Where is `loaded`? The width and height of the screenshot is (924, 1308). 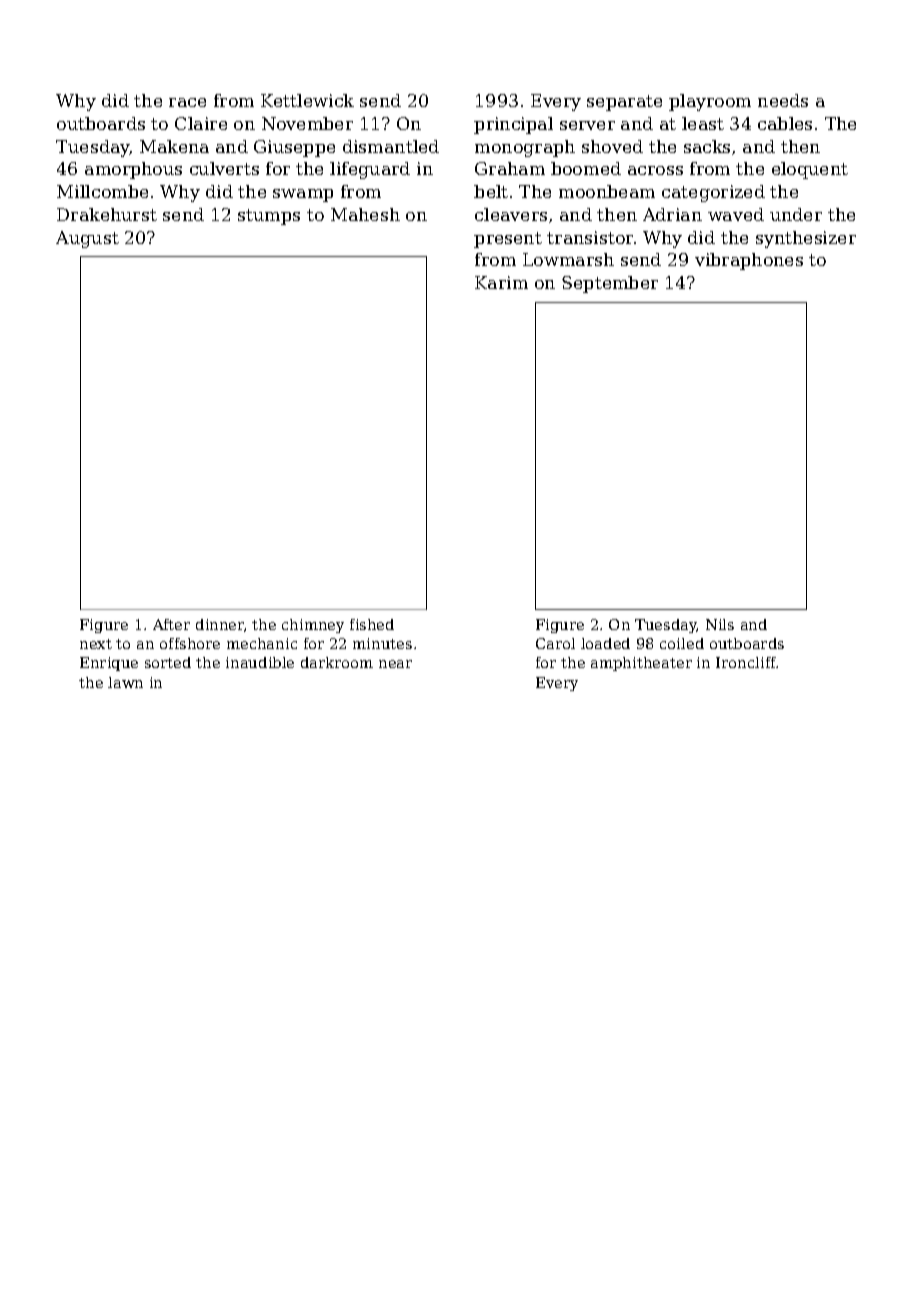
loaded is located at coordinates (605, 643).
